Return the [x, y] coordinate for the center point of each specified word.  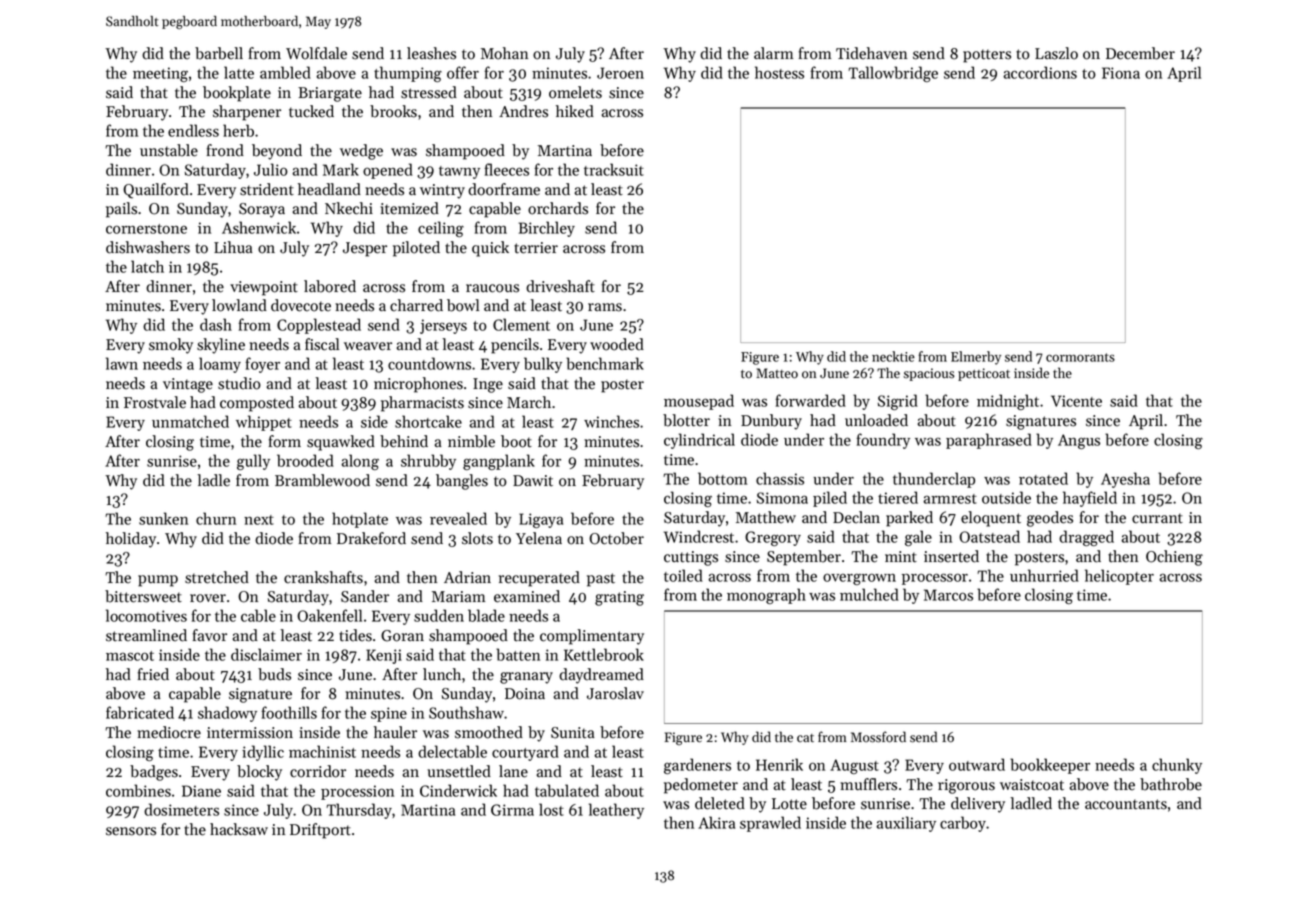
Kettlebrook [604, 654]
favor [210, 635]
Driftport [320, 831]
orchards [558, 208]
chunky [1177, 766]
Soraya [262, 210]
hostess [779, 72]
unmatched [190, 421]
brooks [393, 111]
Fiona [1121, 73]
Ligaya [541, 520]
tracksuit [614, 169]
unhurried [1044, 575]
